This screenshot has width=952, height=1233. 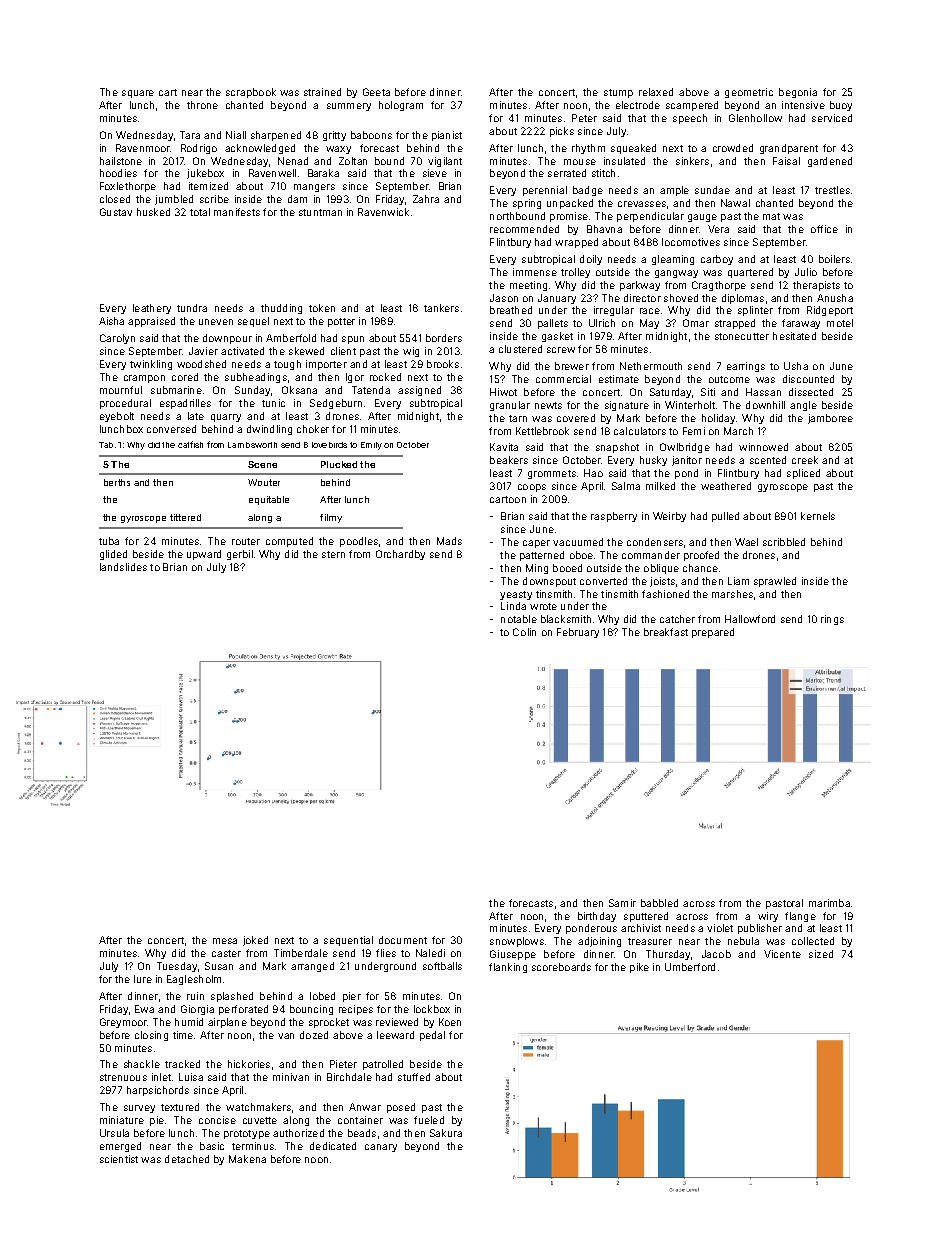 I want to click on prepared, so click(x=713, y=633).
